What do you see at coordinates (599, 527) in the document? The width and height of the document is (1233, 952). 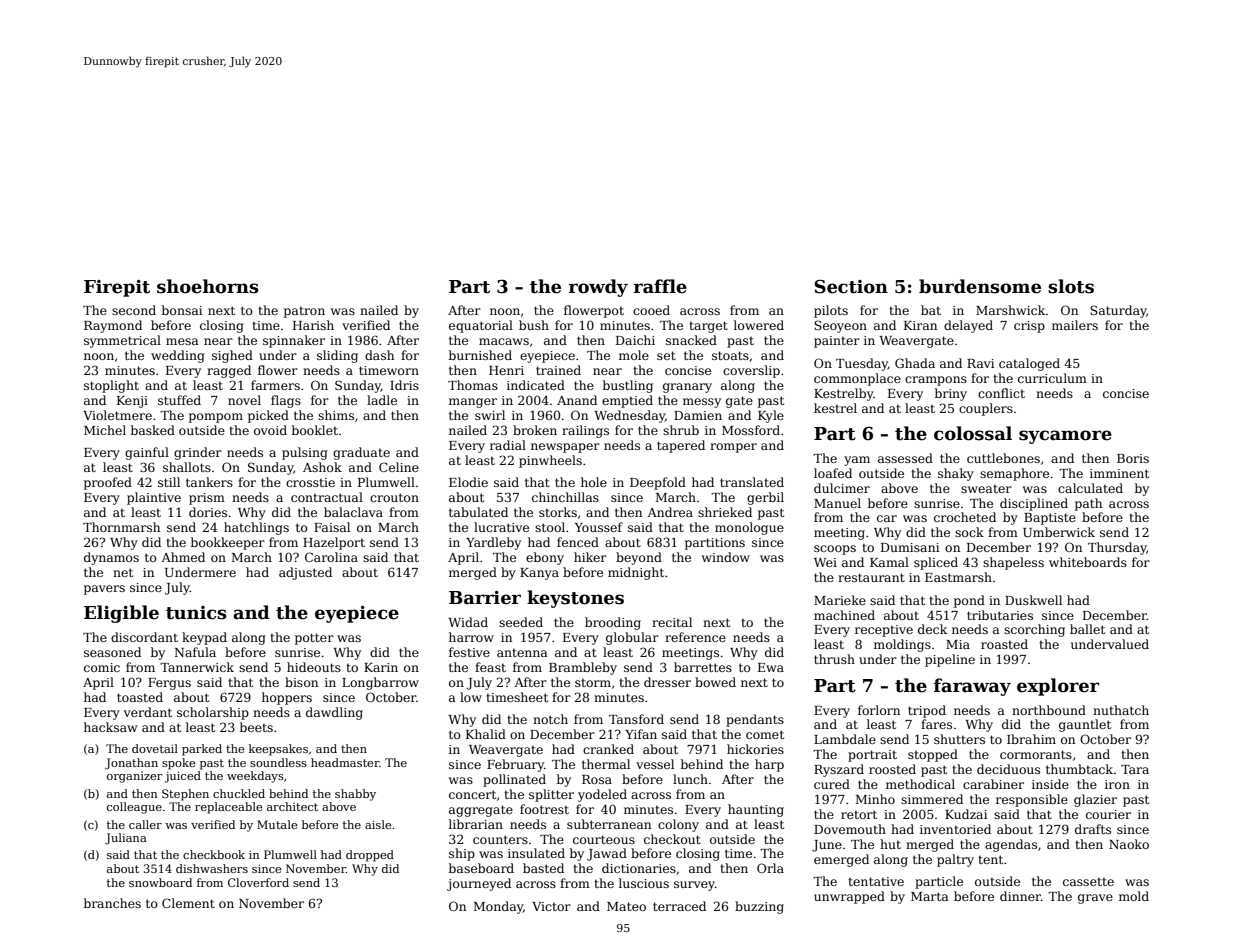 I see `Youssef` at bounding box center [599, 527].
